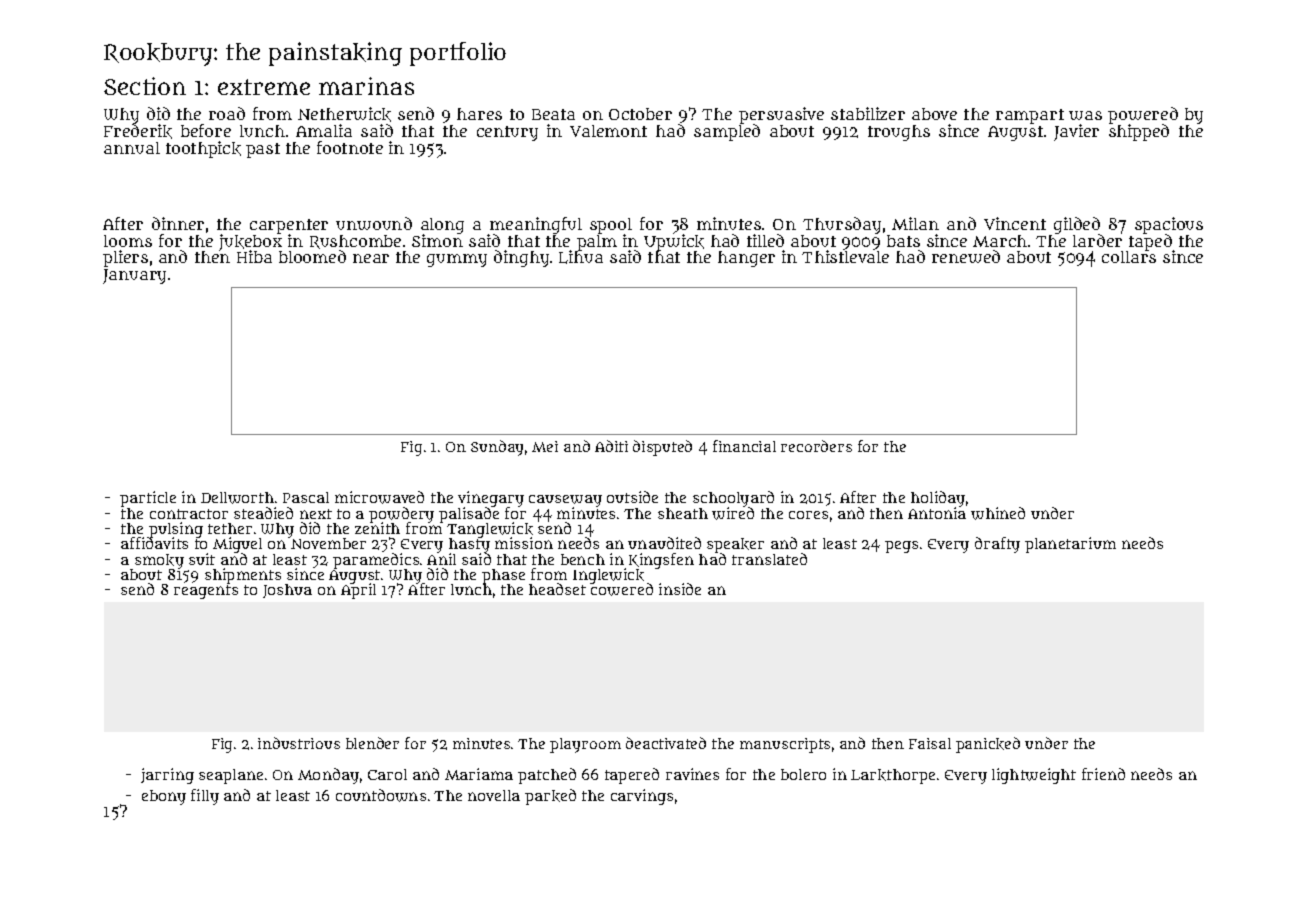 Image resolution: width=1308 pixels, height=924 pixels. I want to click on renewed, so click(966, 256).
